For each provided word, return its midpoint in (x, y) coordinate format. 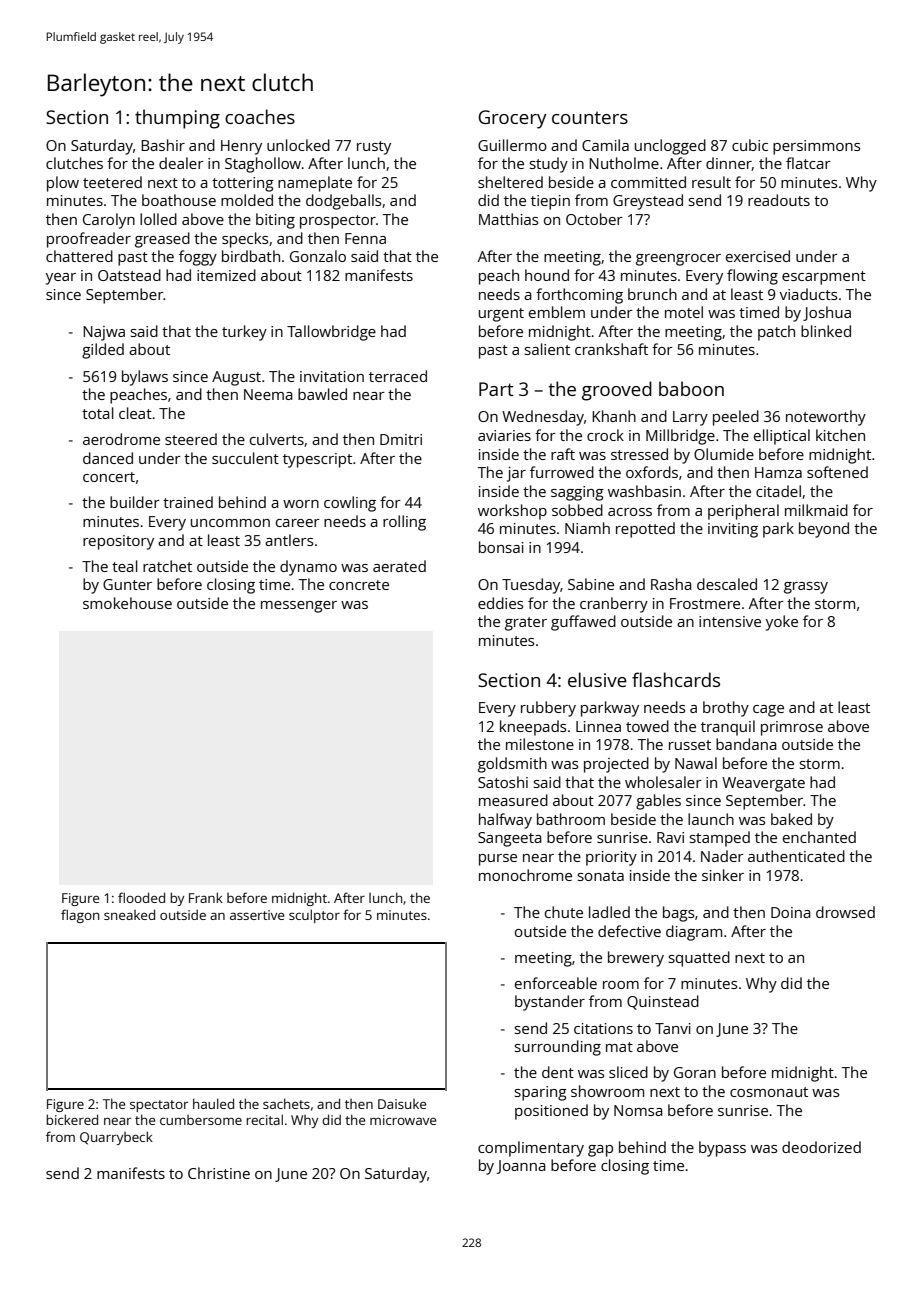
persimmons (816, 147)
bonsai (501, 547)
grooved (617, 391)
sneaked (129, 914)
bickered (72, 1119)
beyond (824, 530)
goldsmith (512, 765)
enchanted (819, 837)
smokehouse (127, 603)
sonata (601, 876)
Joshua (827, 313)
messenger (299, 607)
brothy (726, 709)
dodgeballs (343, 202)
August (236, 378)
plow (63, 184)
